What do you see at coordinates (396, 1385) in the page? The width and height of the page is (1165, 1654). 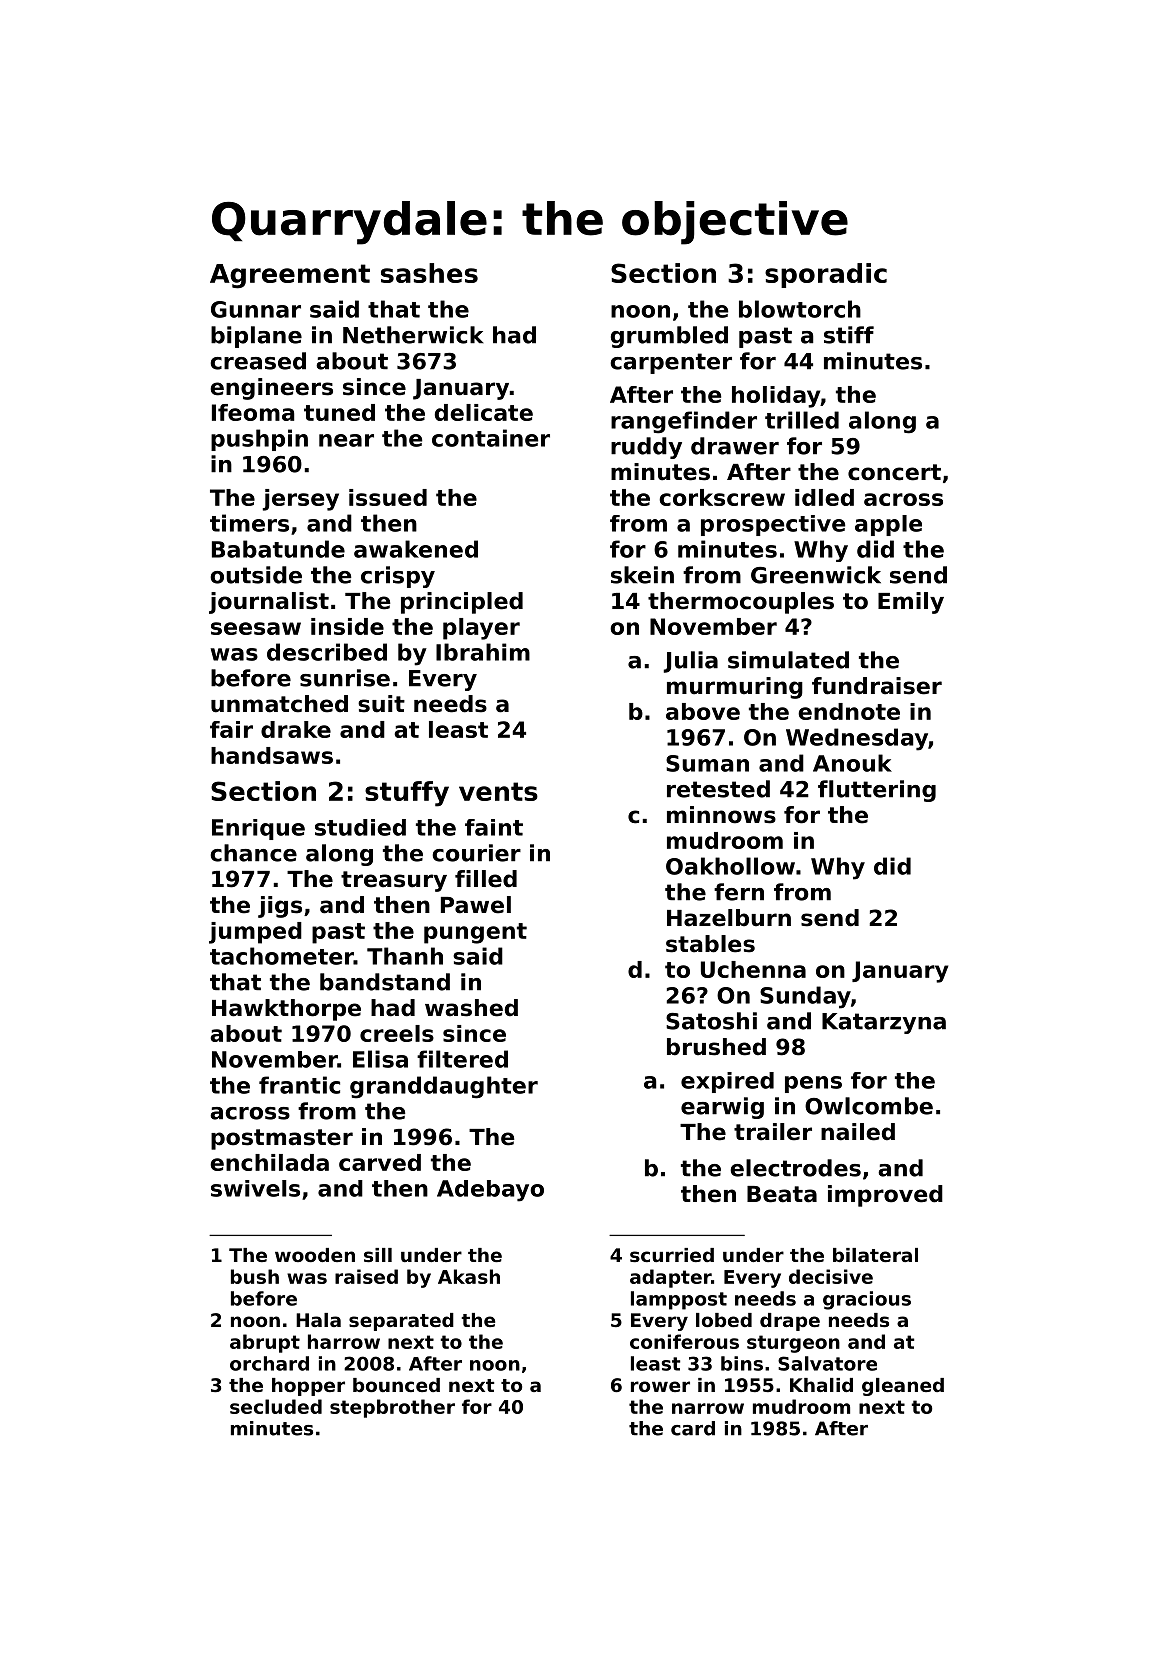 I see `bounced` at bounding box center [396, 1385].
